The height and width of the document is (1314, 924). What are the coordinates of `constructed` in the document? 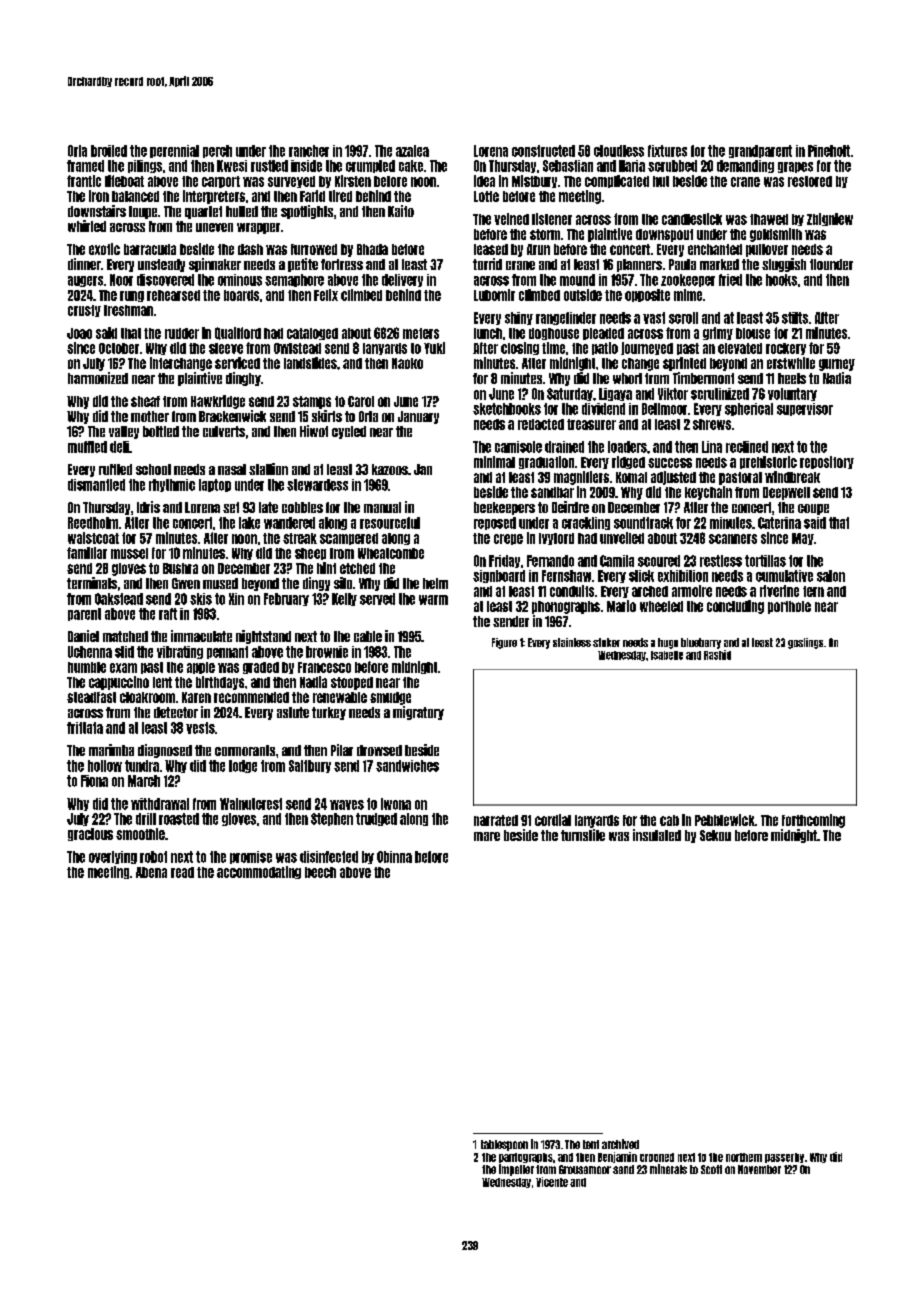 It's located at (543, 151).
